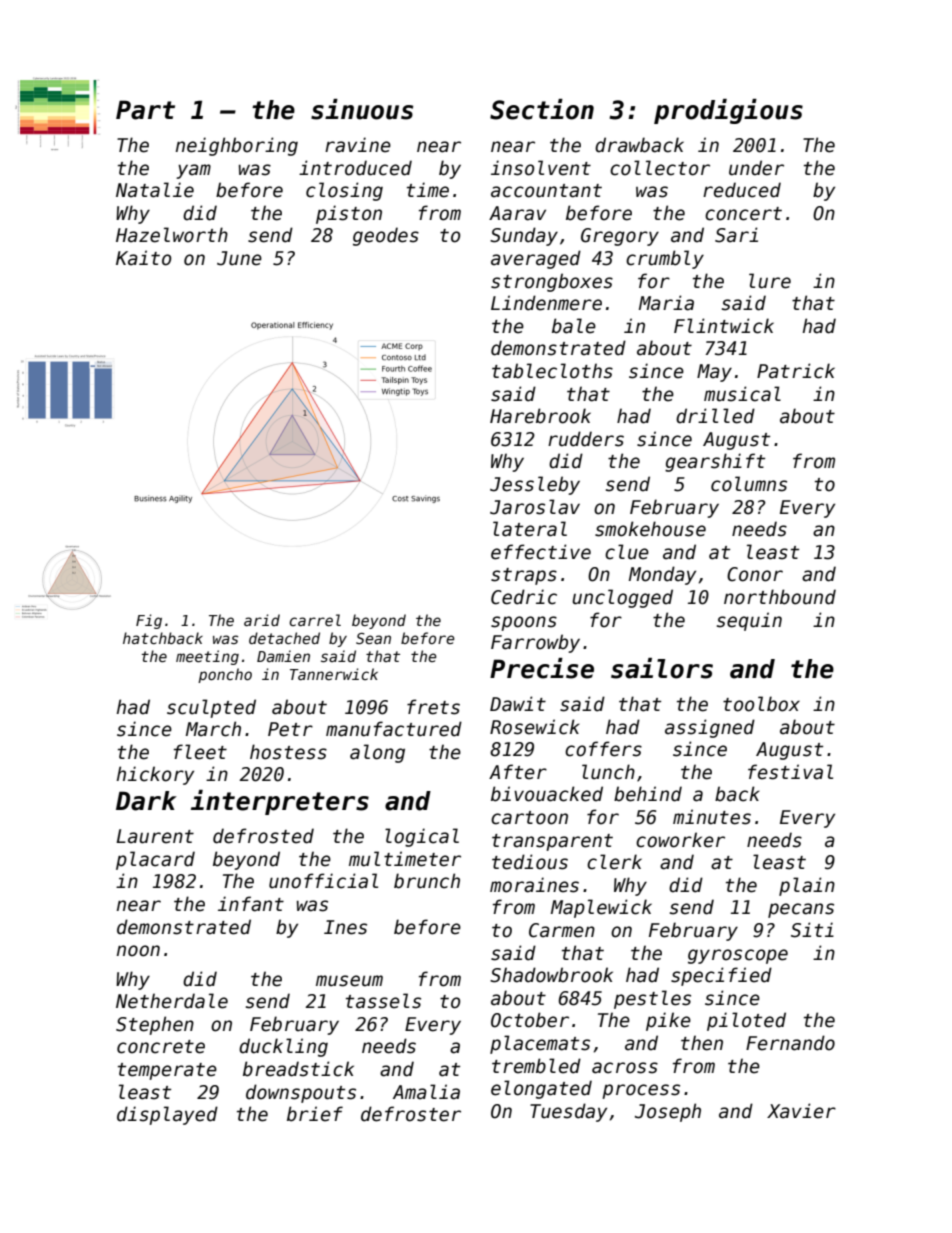 The width and height of the screenshot is (952, 1233). What do you see at coordinates (143, 258) in the screenshot?
I see `Kaito` at bounding box center [143, 258].
